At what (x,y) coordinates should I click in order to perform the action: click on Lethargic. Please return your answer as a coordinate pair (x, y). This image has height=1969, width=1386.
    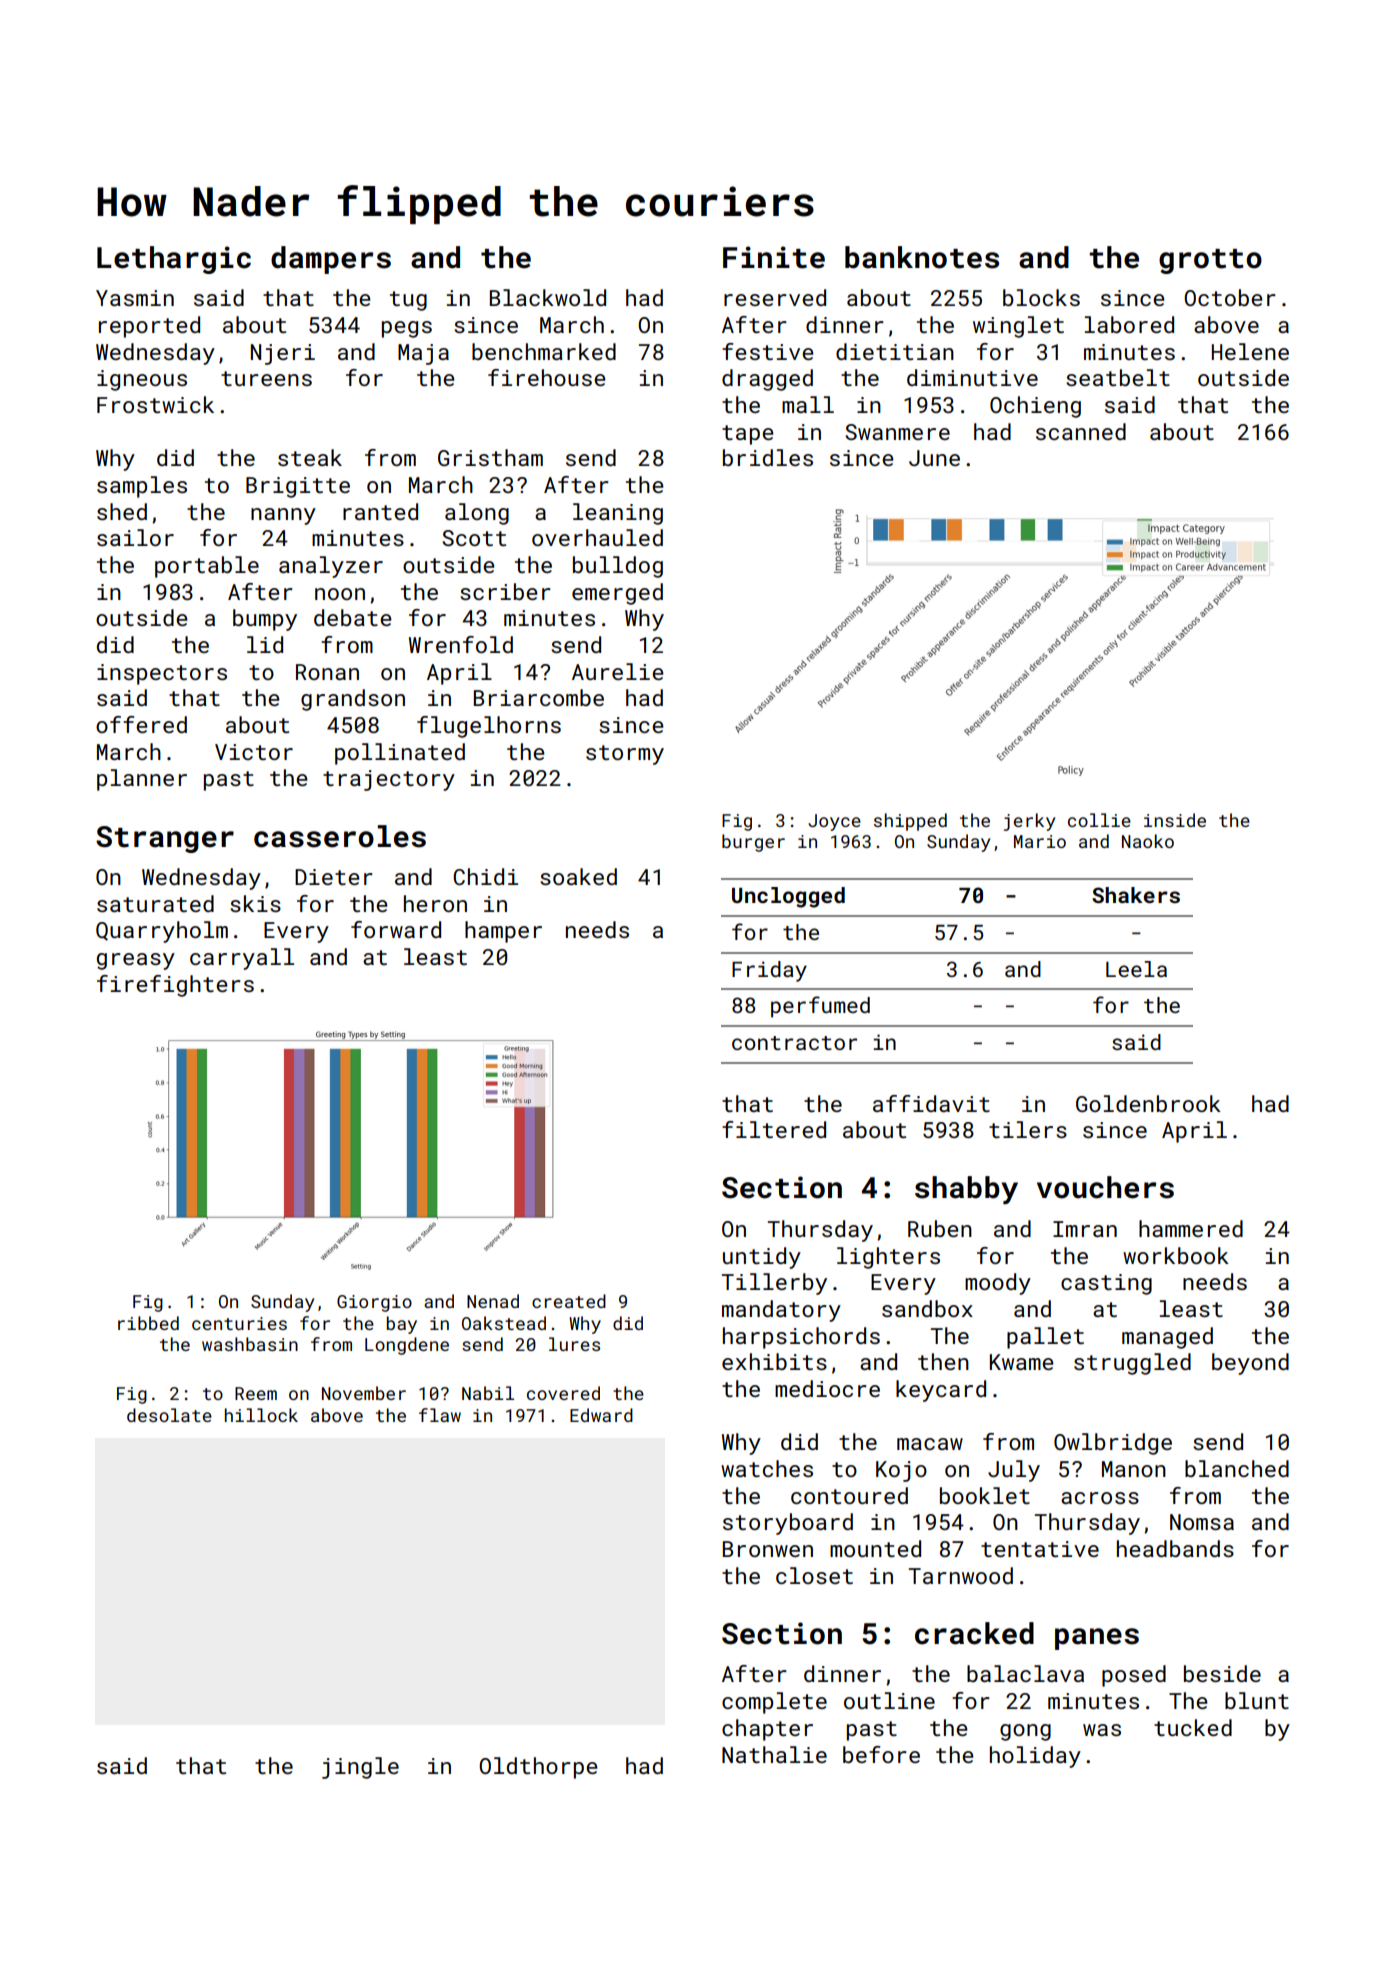
    Looking at the image, I should click on (174, 260).
